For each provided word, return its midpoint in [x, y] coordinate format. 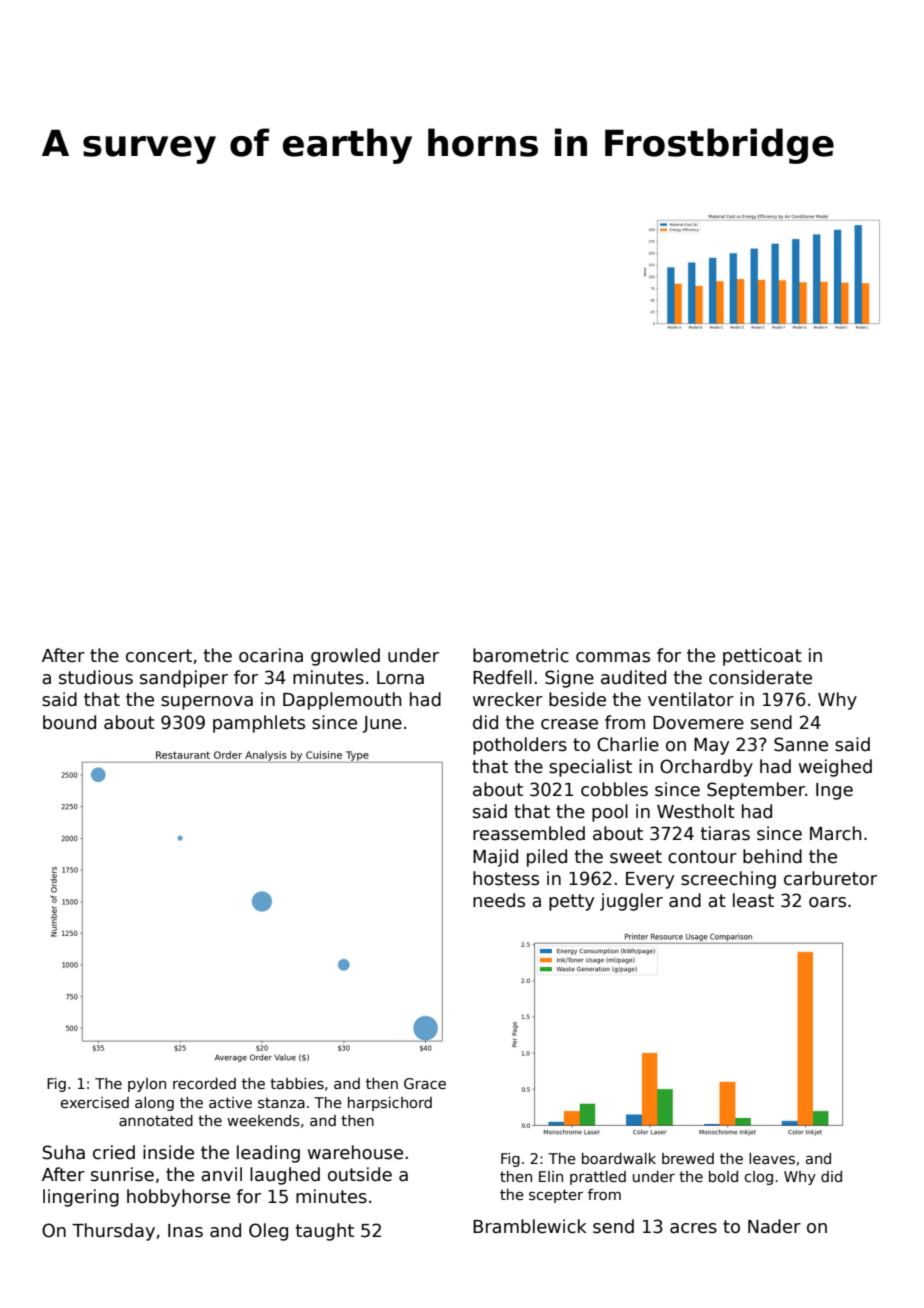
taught [325, 1232]
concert [159, 656]
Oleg [268, 1232]
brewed [688, 1158]
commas [613, 657]
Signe [569, 679]
